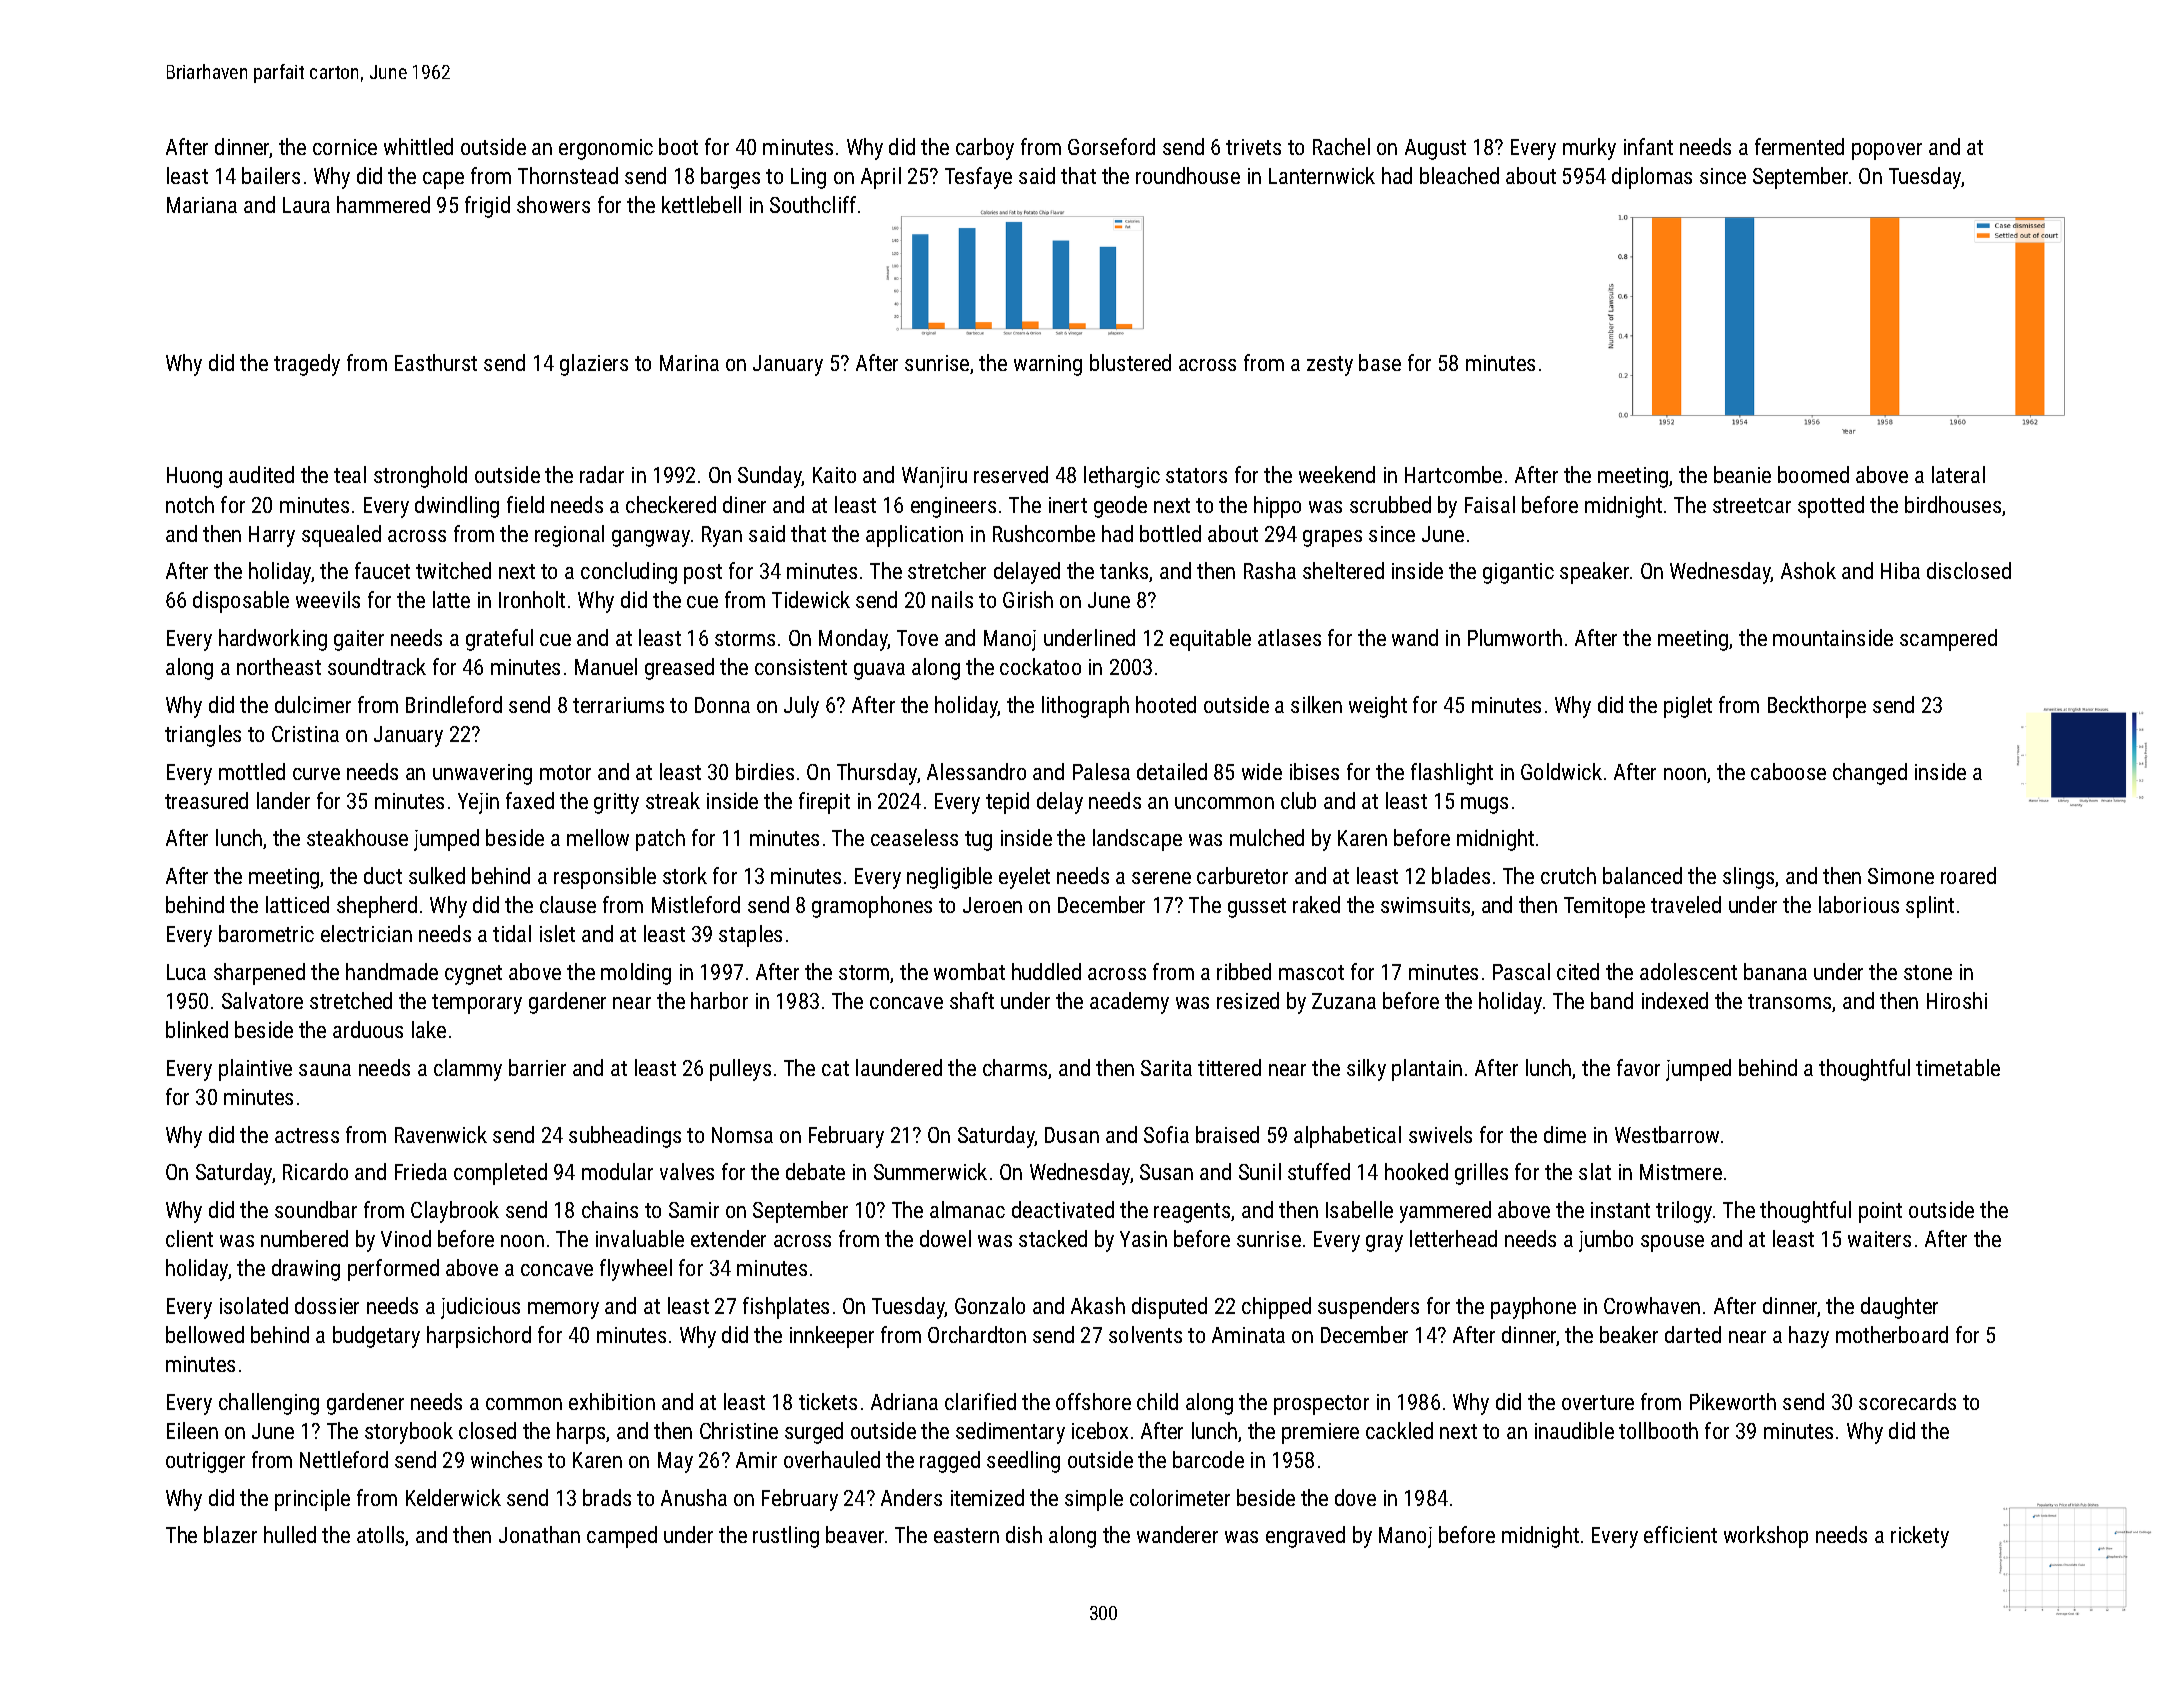 The width and height of the page is (2178, 1683). Describe the element at coordinates (1322, 175) in the page. I see `Lanternwick` at that location.
